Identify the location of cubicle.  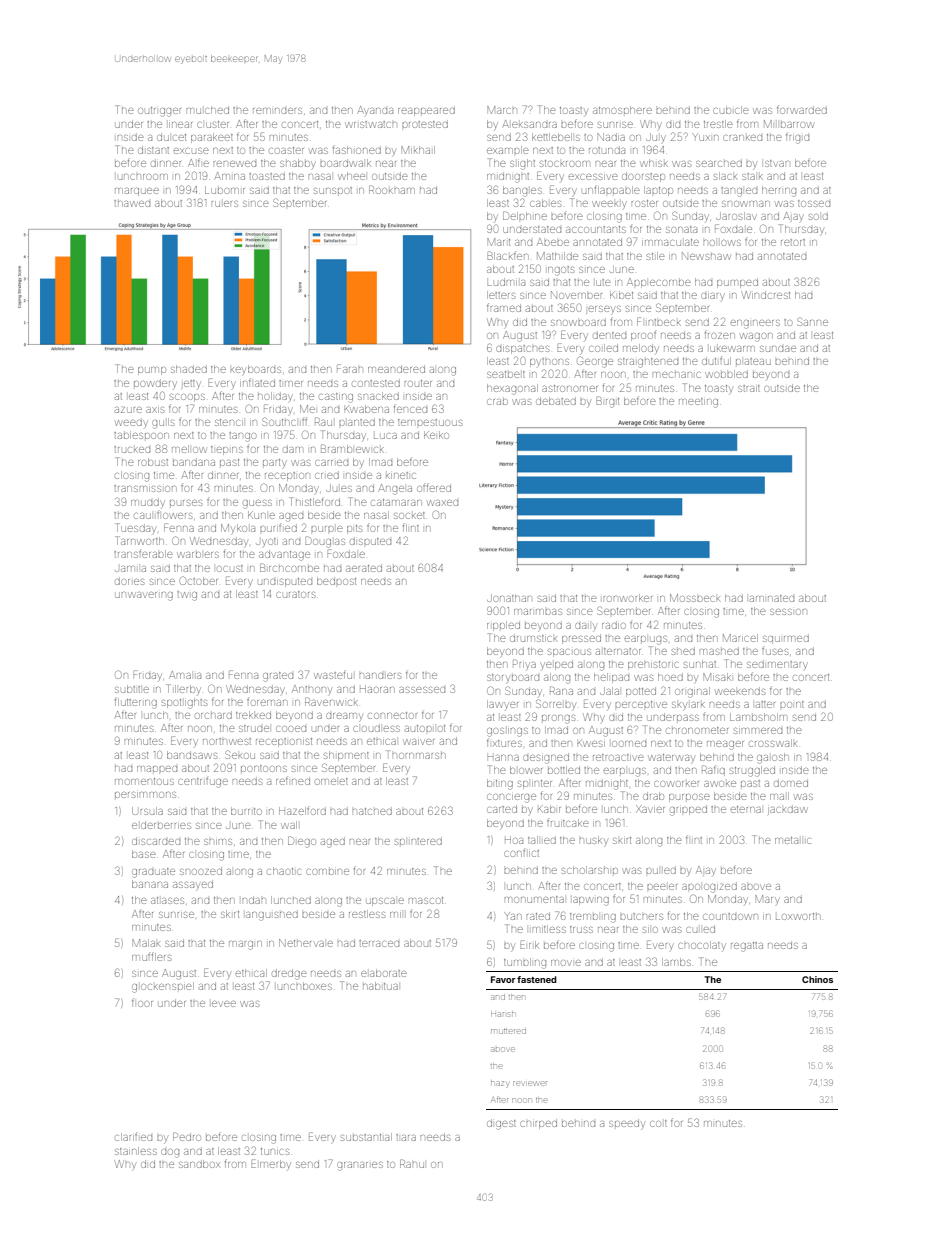
(731, 110).
